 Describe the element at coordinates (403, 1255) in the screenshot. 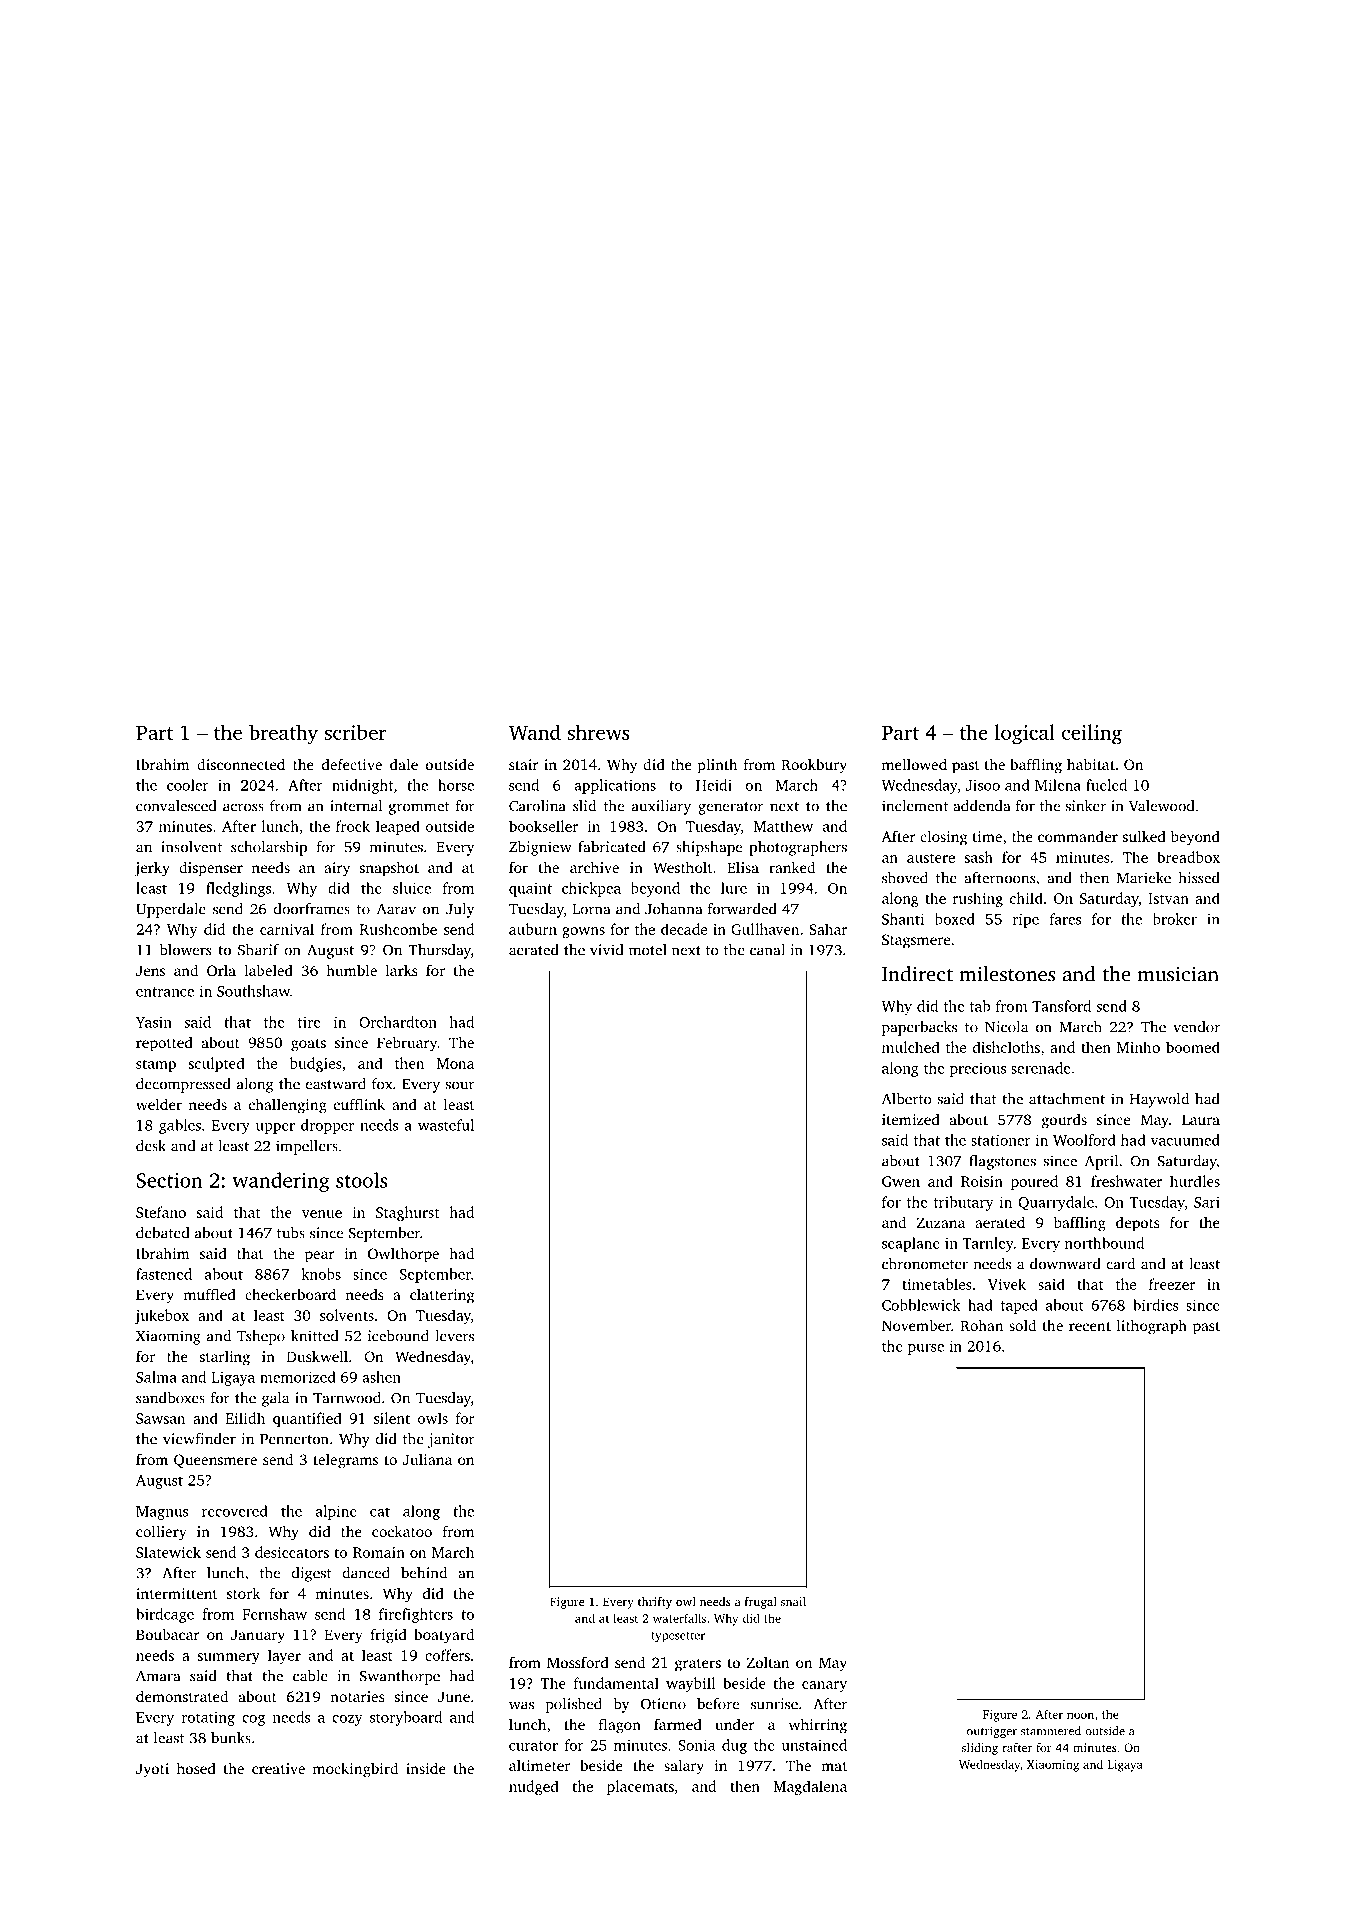

I see `Owlthorpe` at that location.
